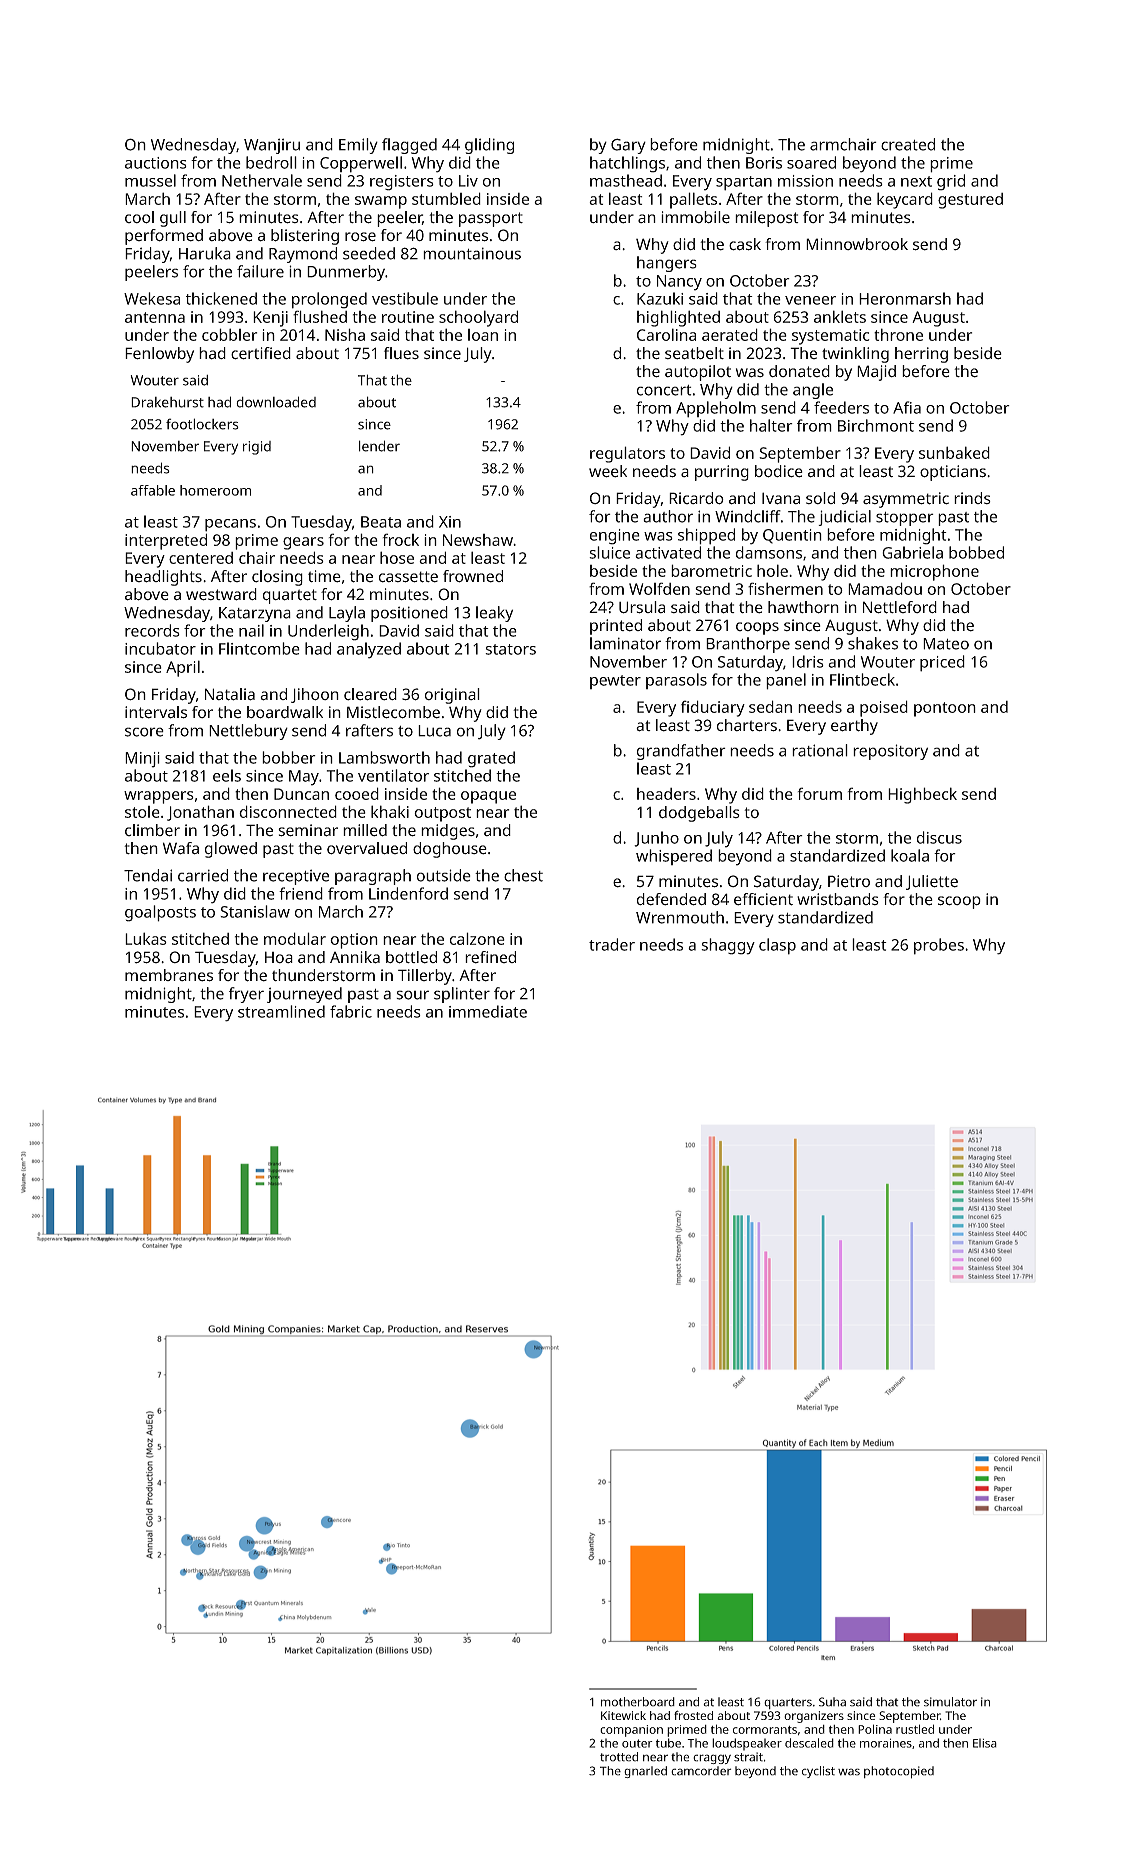 The height and width of the screenshot is (1871, 1136). I want to click on Kitewick, so click(623, 1715).
